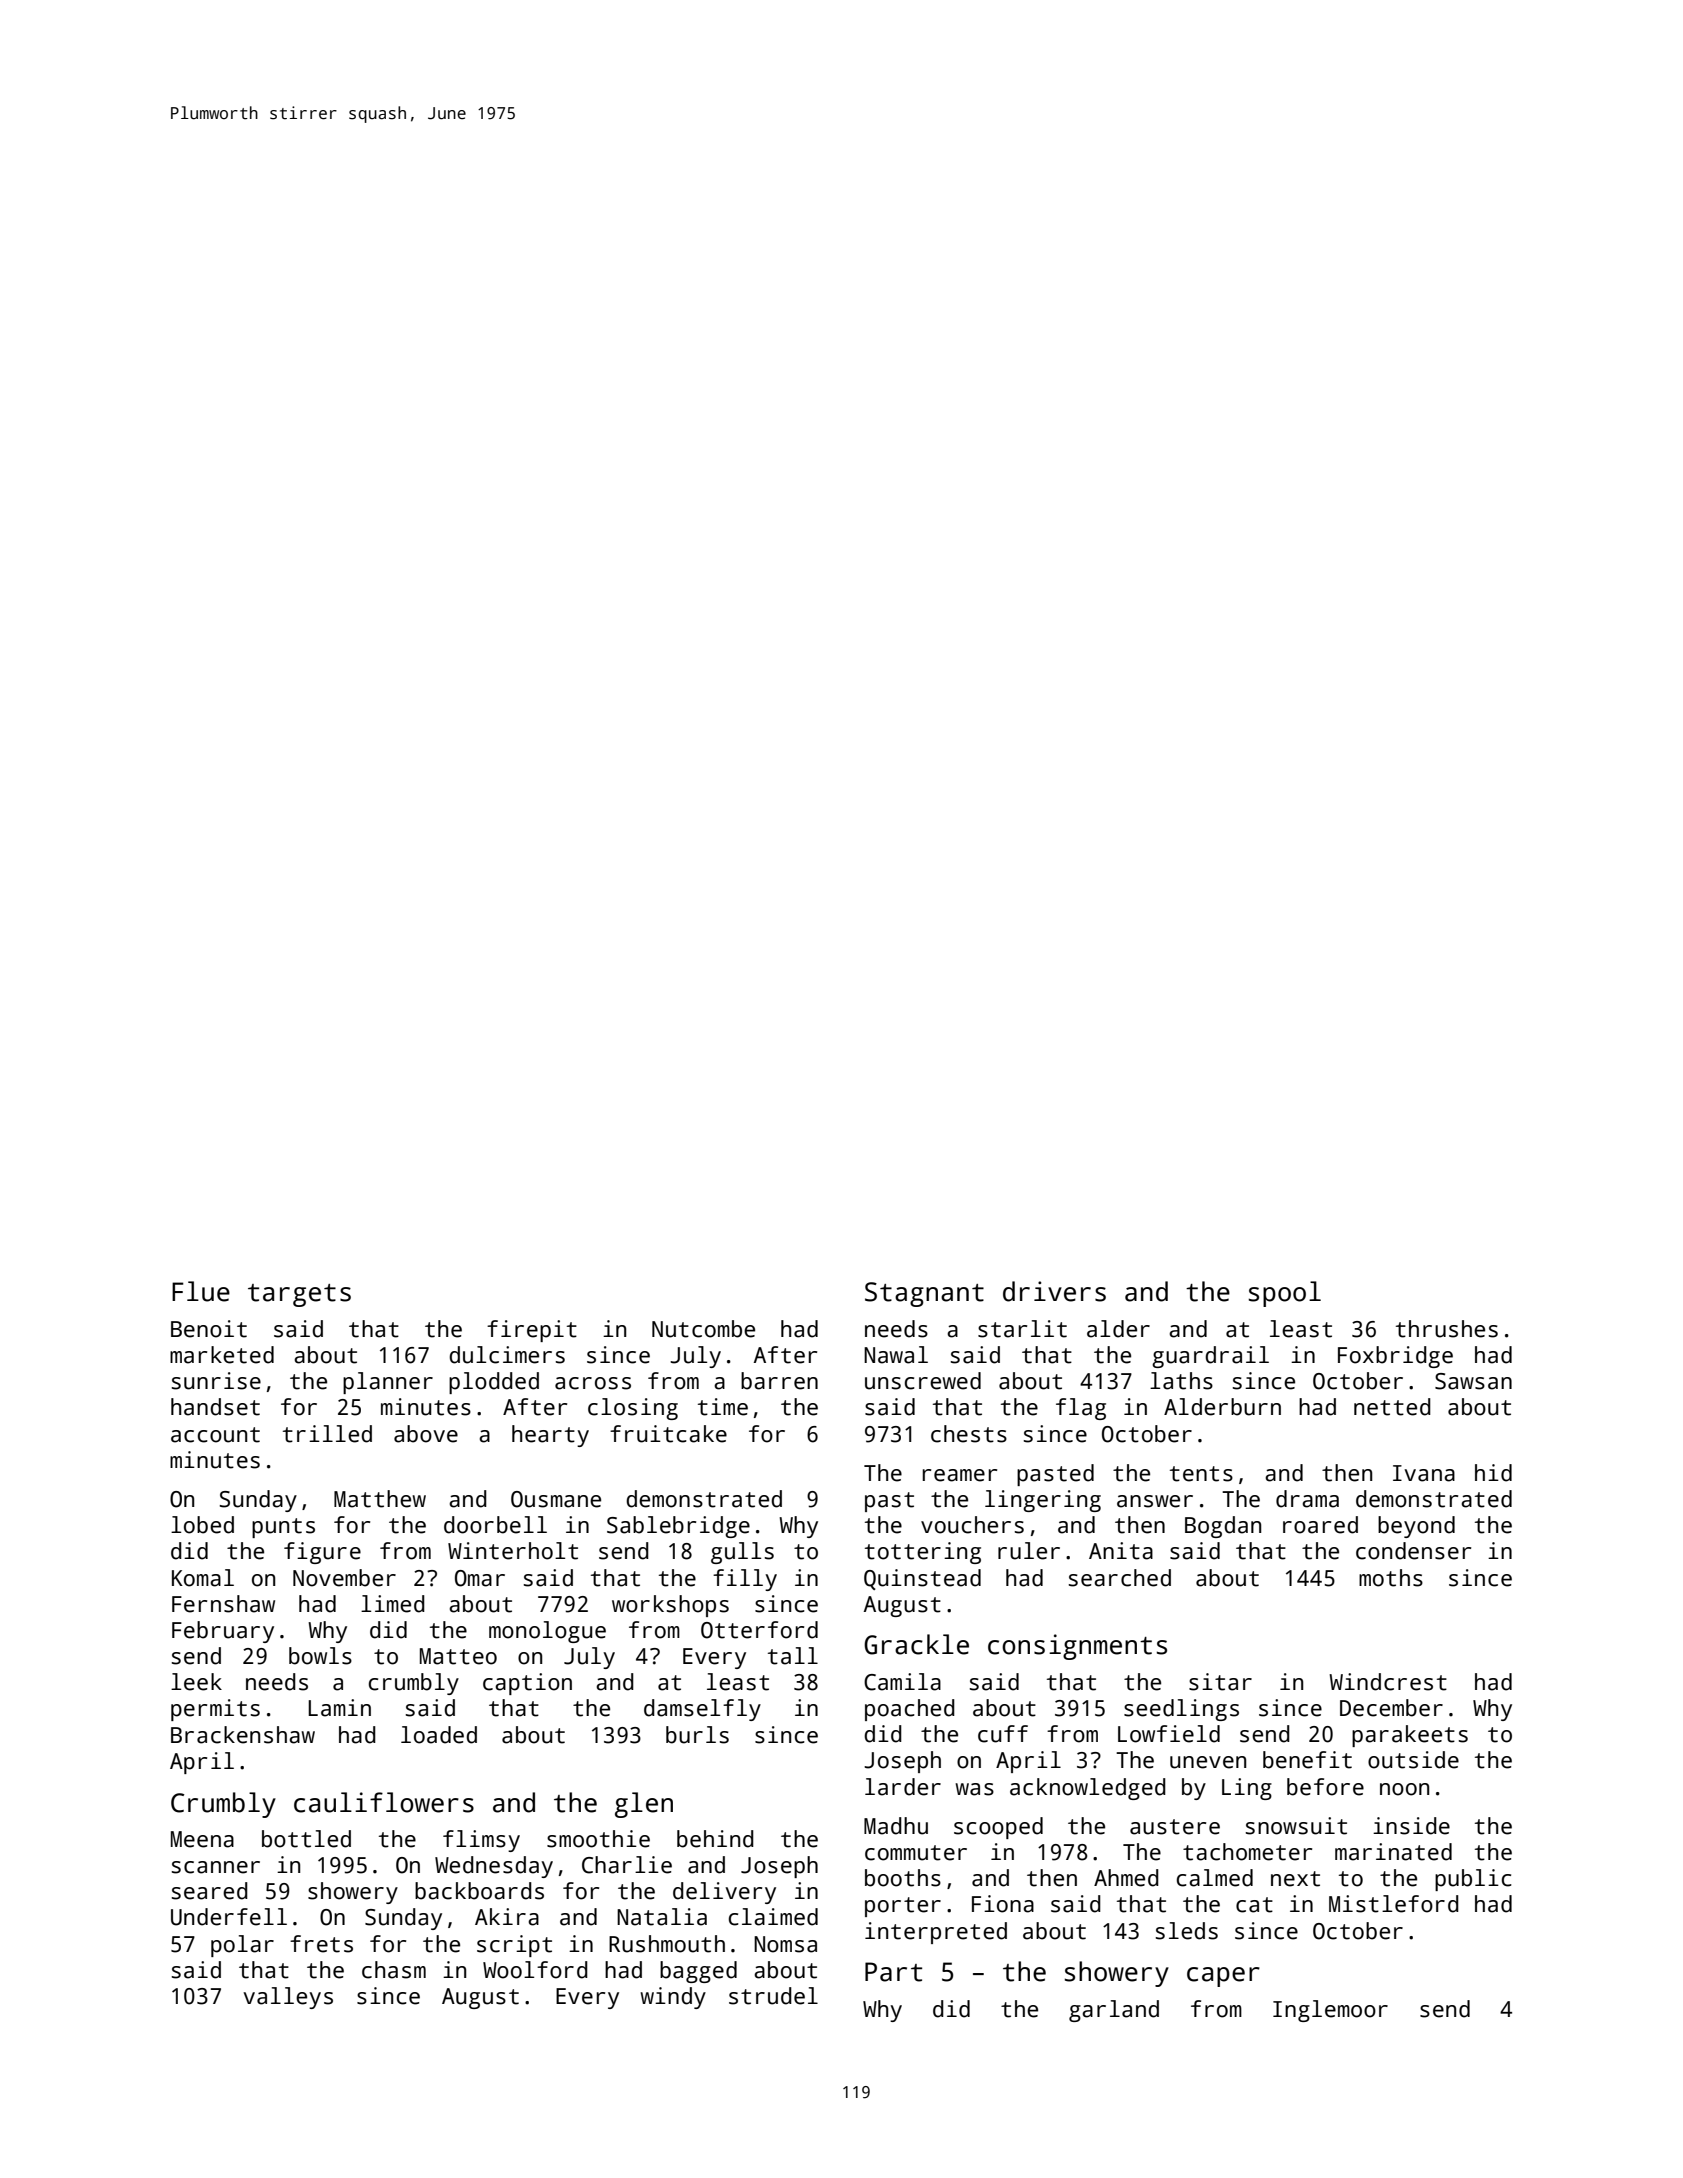 This screenshot has width=1683, height=2178. I want to click on fruitcake, so click(668, 1434).
